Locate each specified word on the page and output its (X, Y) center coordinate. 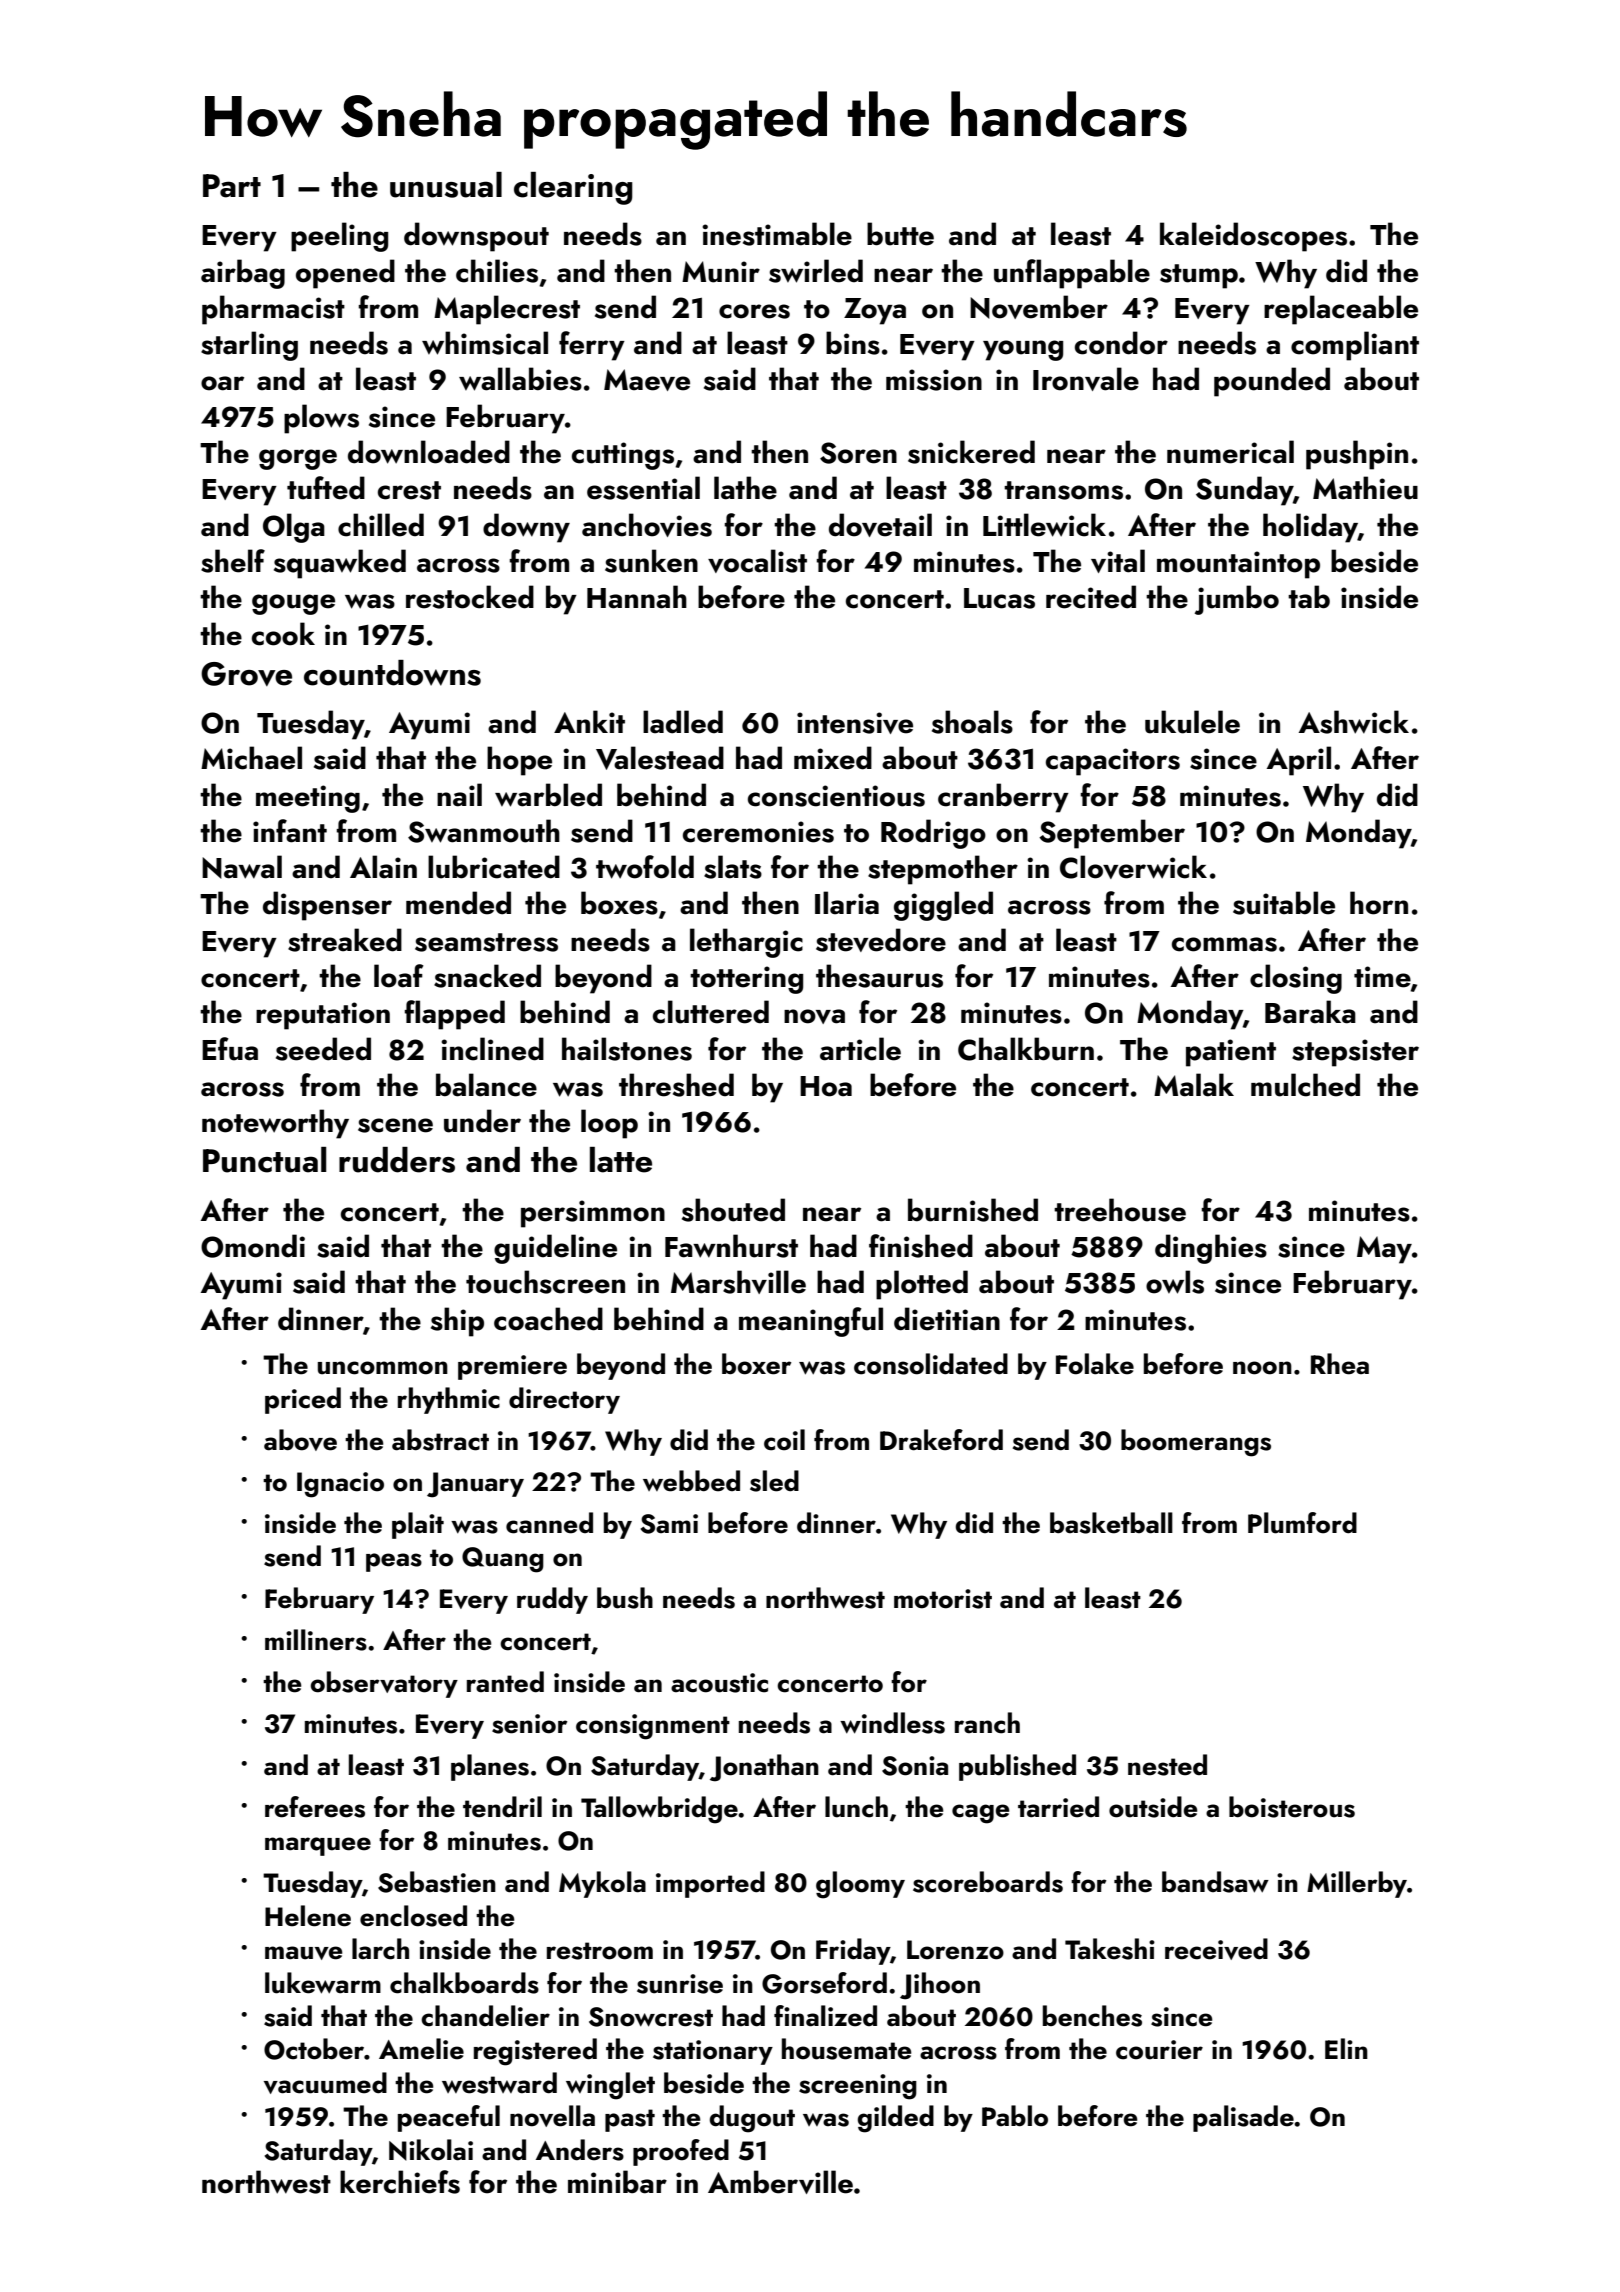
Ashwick (1354, 722)
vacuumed (325, 2083)
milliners (316, 1640)
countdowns (392, 673)
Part (232, 186)
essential (643, 488)
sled (774, 1481)
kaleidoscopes (1253, 237)
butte (900, 234)
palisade (1243, 2118)
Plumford (1302, 1523)
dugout (752, 2119)
